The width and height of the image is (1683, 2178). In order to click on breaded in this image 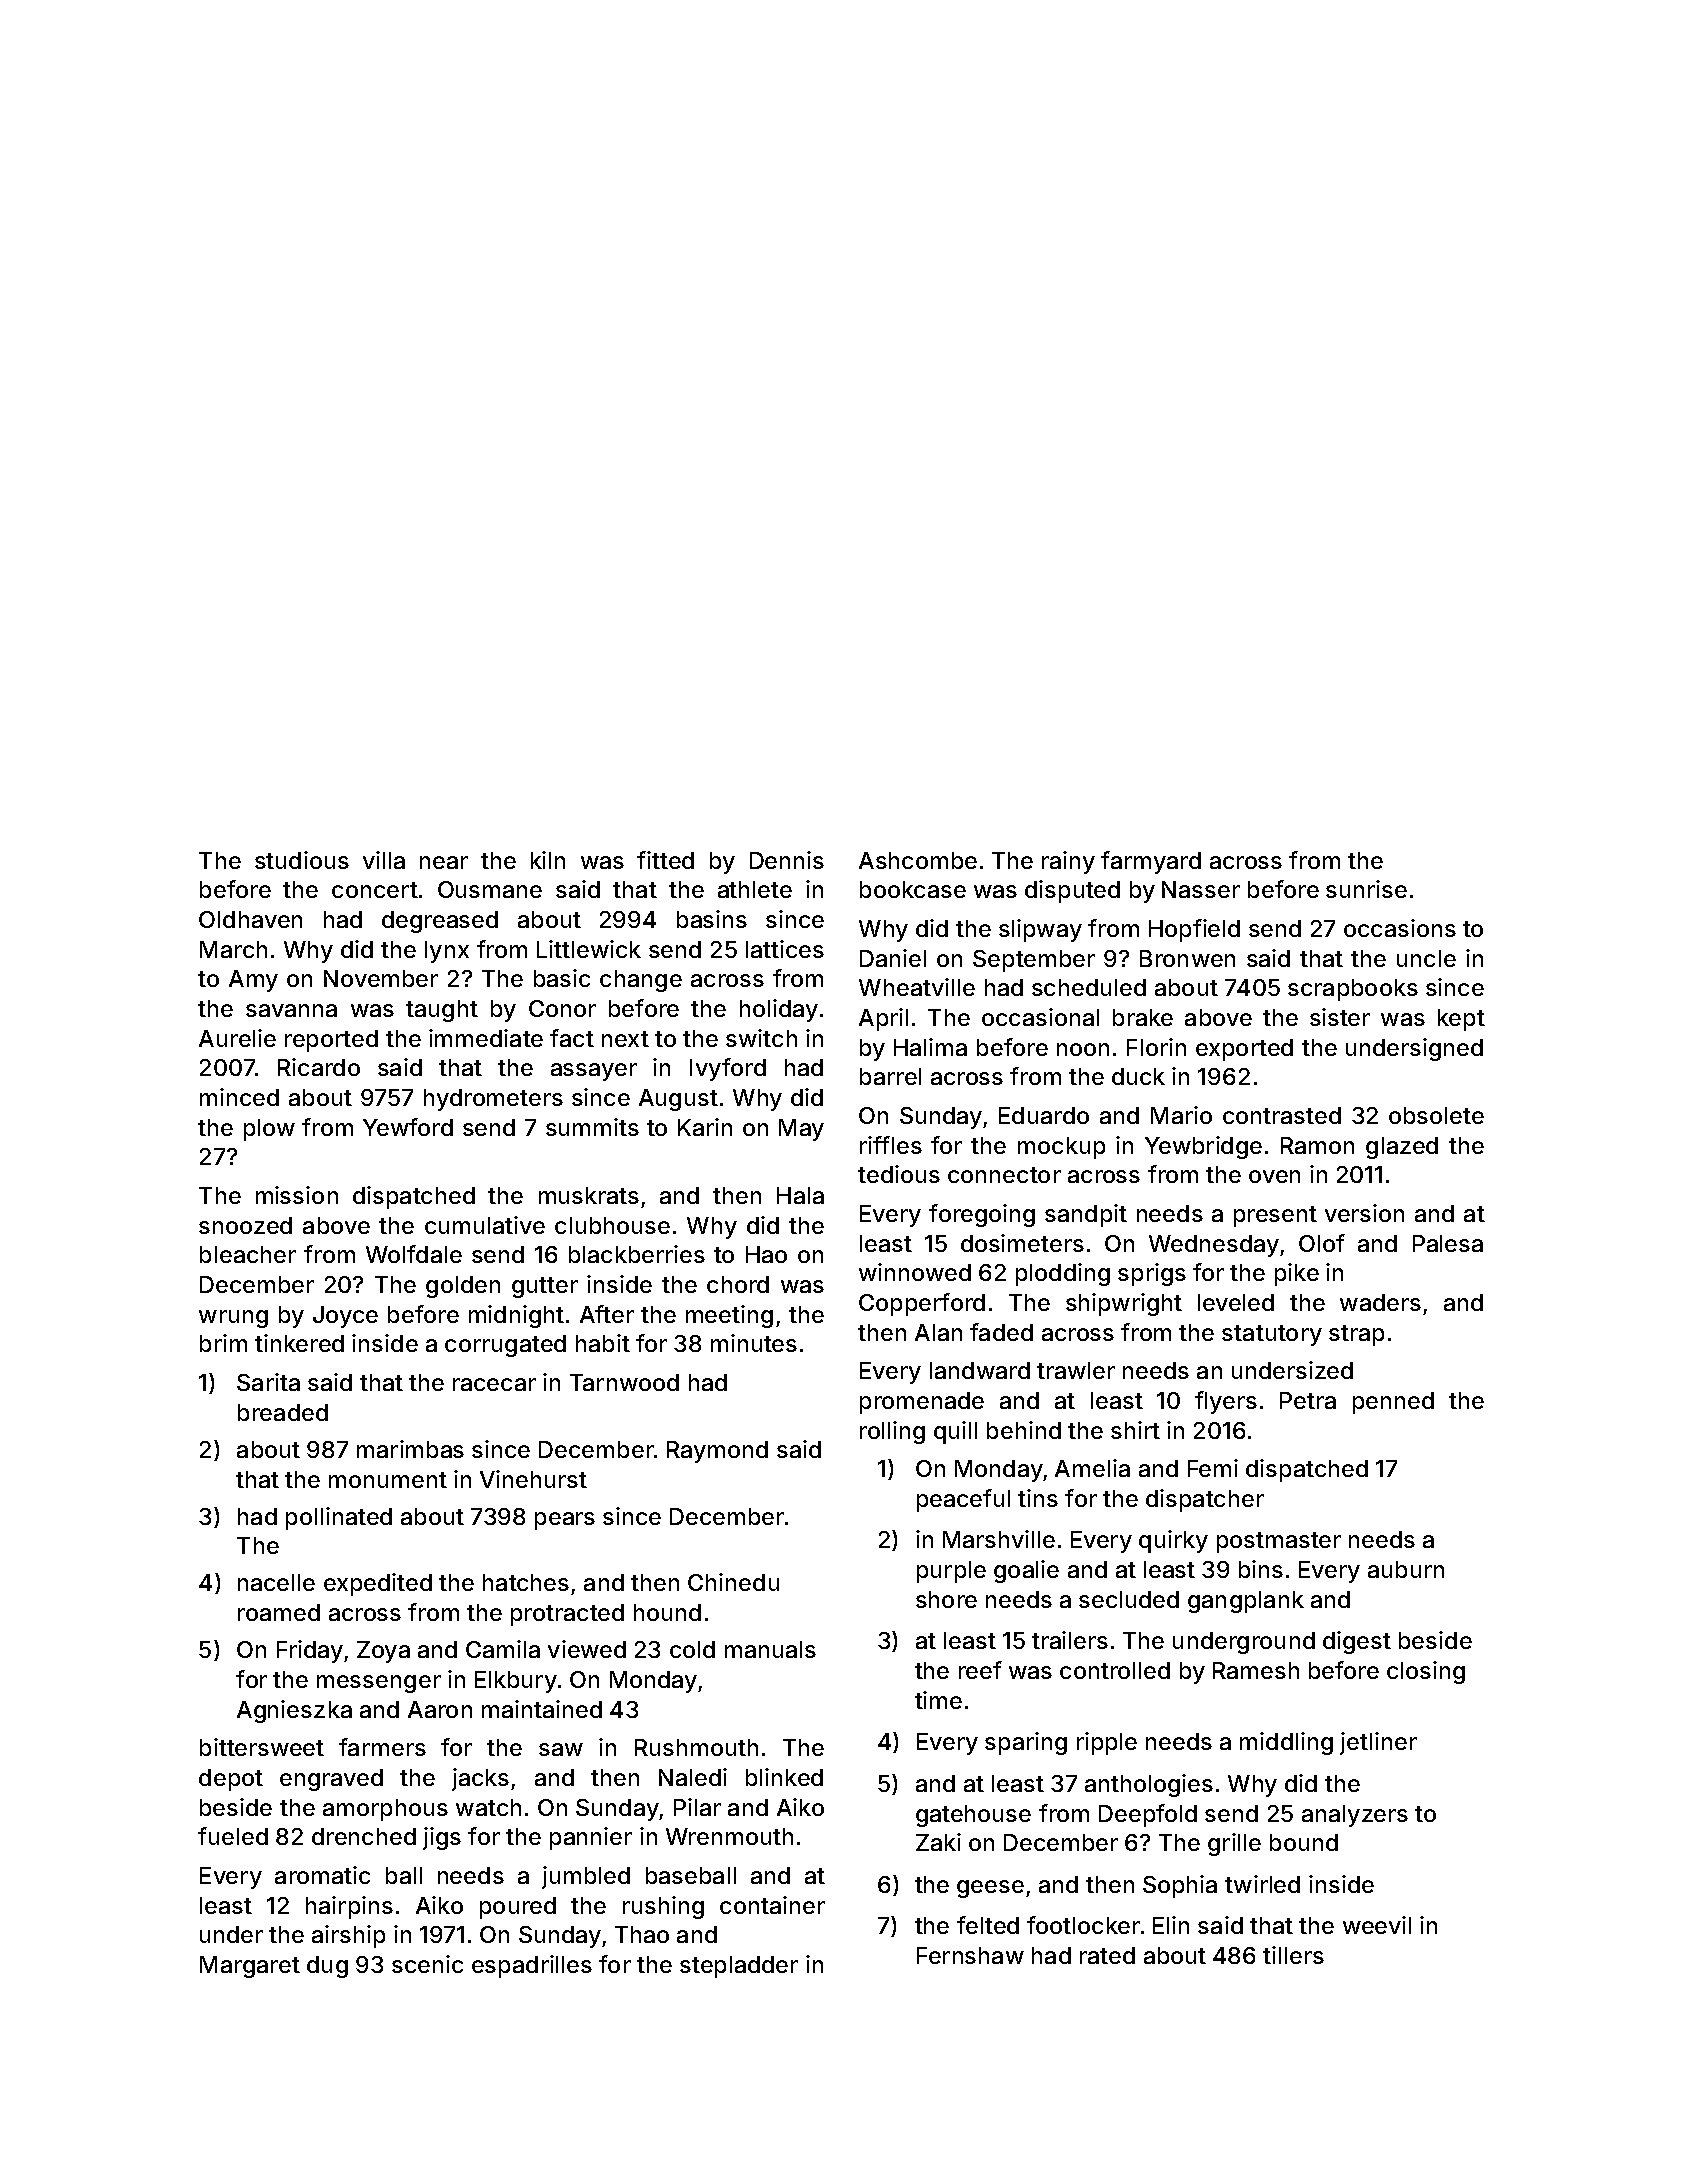, I will do `click(283, 1412)`.
